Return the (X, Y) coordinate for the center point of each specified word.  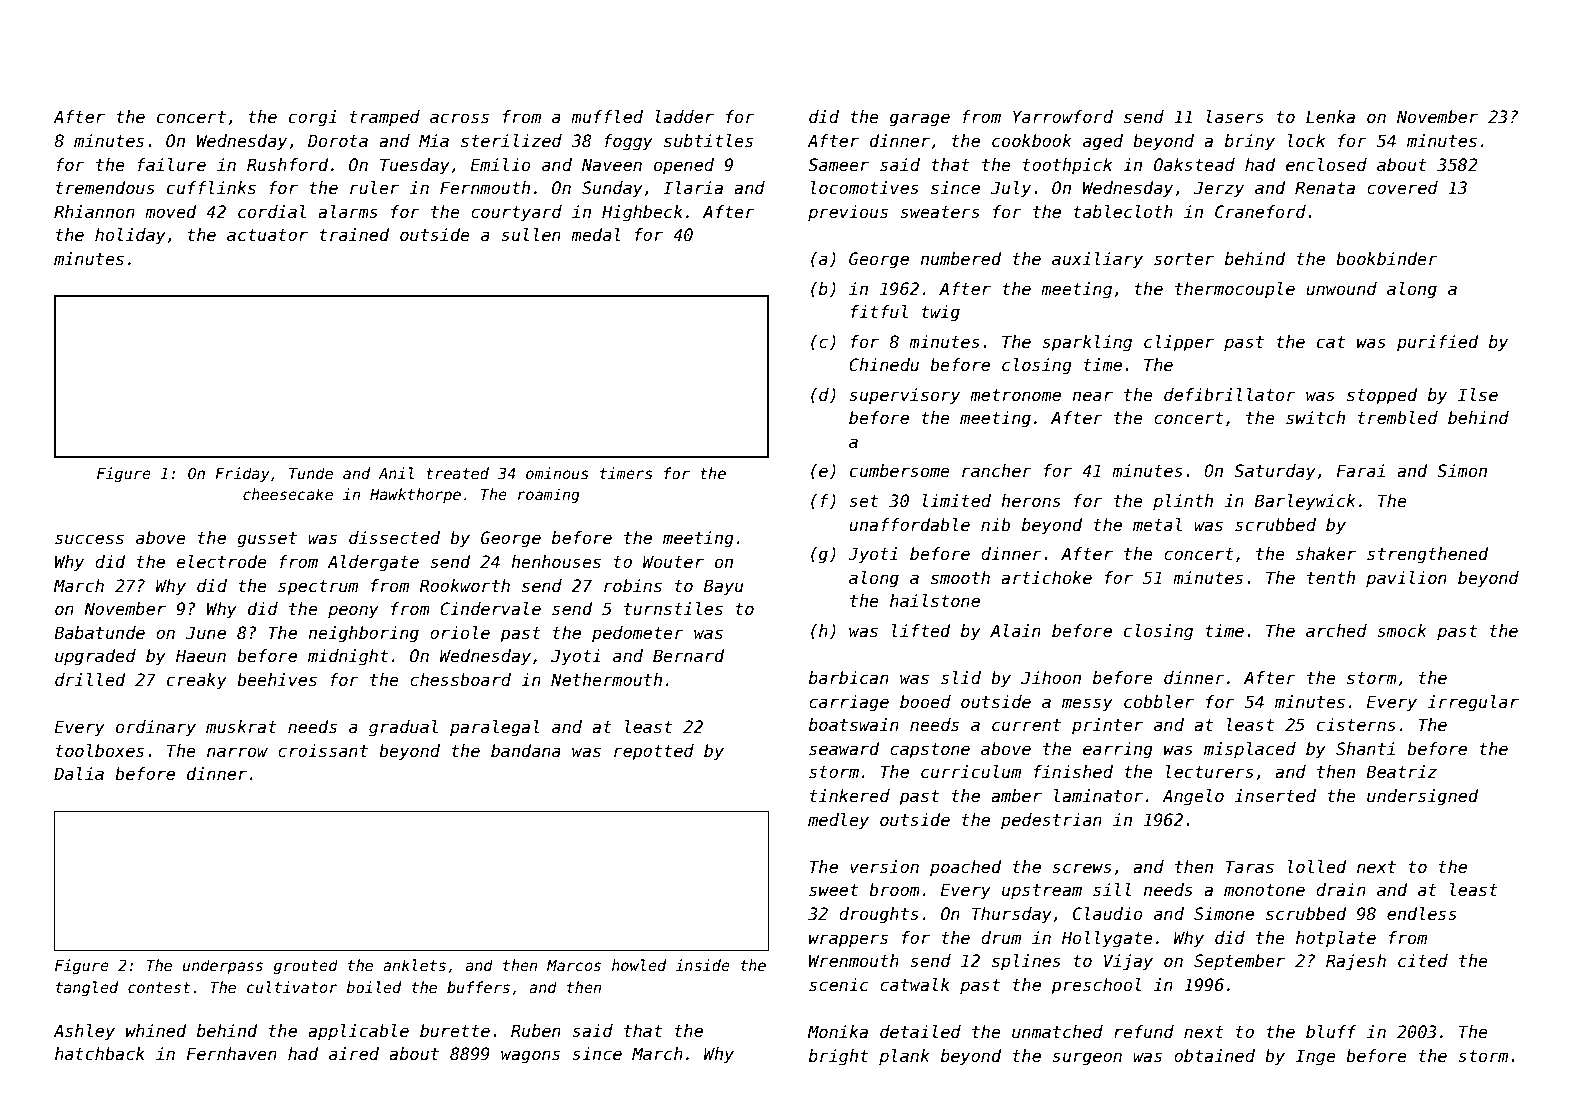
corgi (313, 118)
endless (1422, 914)
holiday (130, 236)
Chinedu (884, 365)
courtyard (516, 213)
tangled (87, 988)
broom (894, 890)
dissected (394, 538)
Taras (1249, 867)
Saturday (1275, 472)
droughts (879, 915)
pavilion (1406, 579)
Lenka (1330, 117)
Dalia (79, 774)
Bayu (724, 587)
